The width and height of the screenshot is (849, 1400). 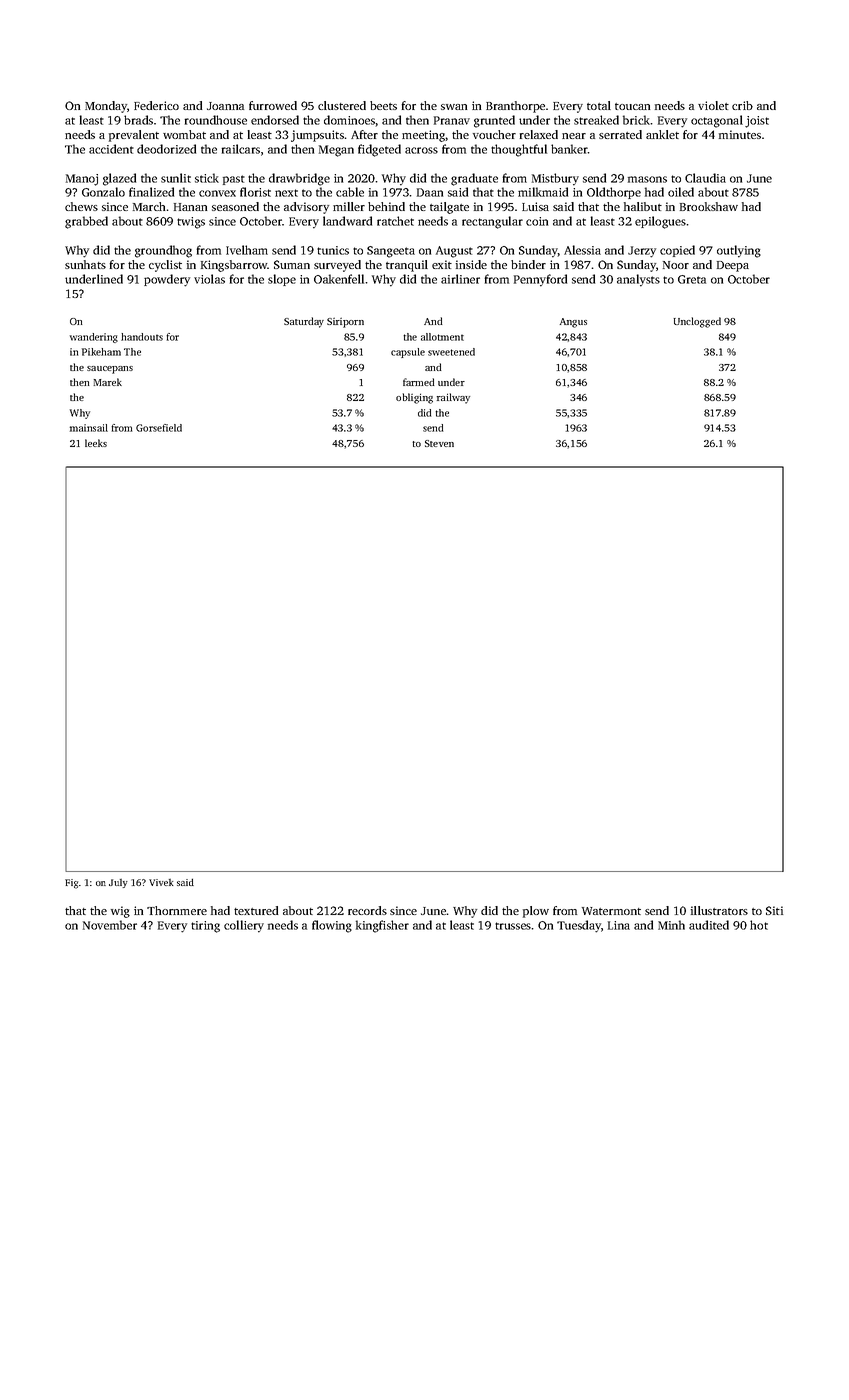 What do you see at coordinates (142, 337) in the screenshot?
I see `handouts` at bounding box center [142, 337].
